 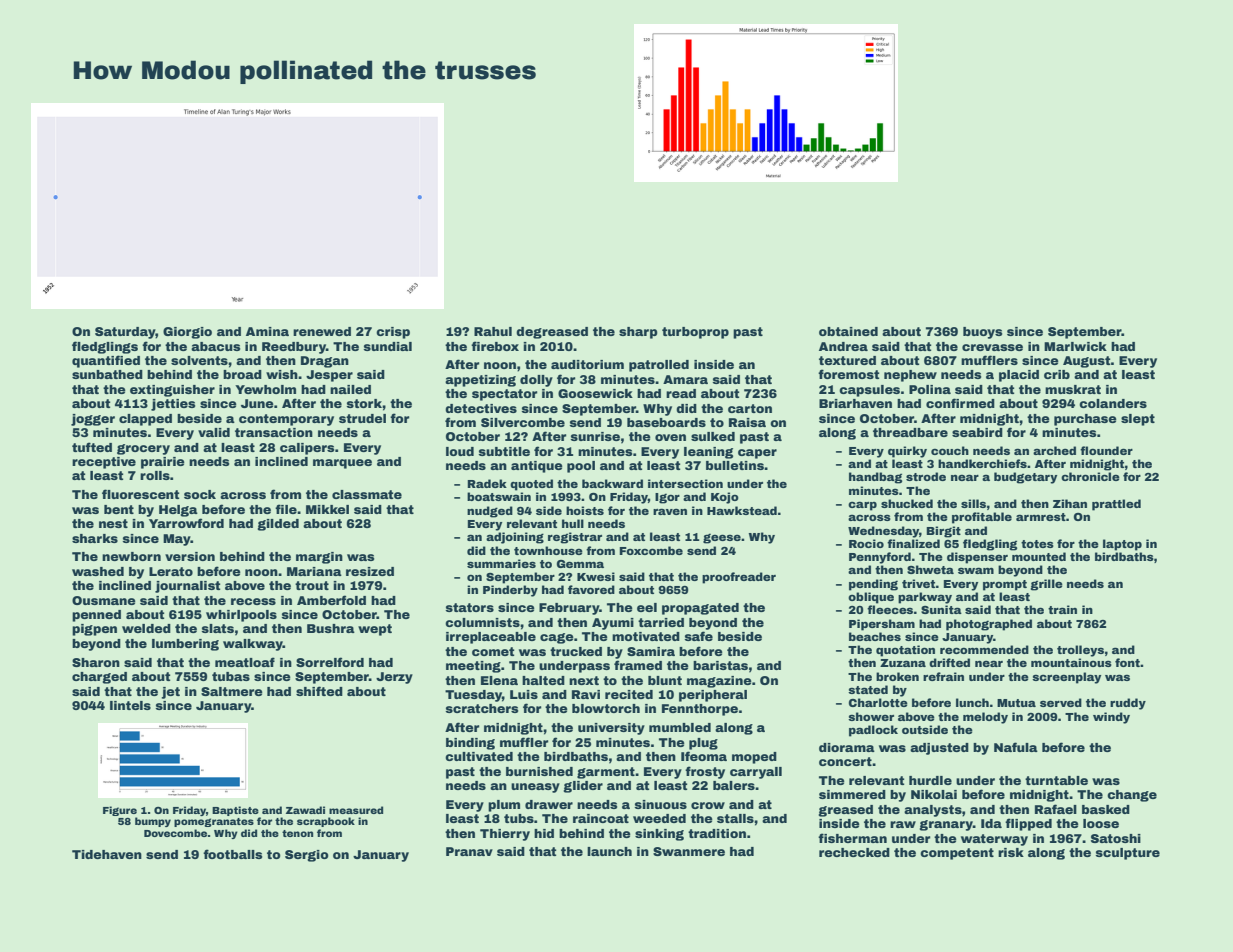 What do you see at coordinates (93, 420) in the image?
I see `jogger` at bounding box center [93, 420].
